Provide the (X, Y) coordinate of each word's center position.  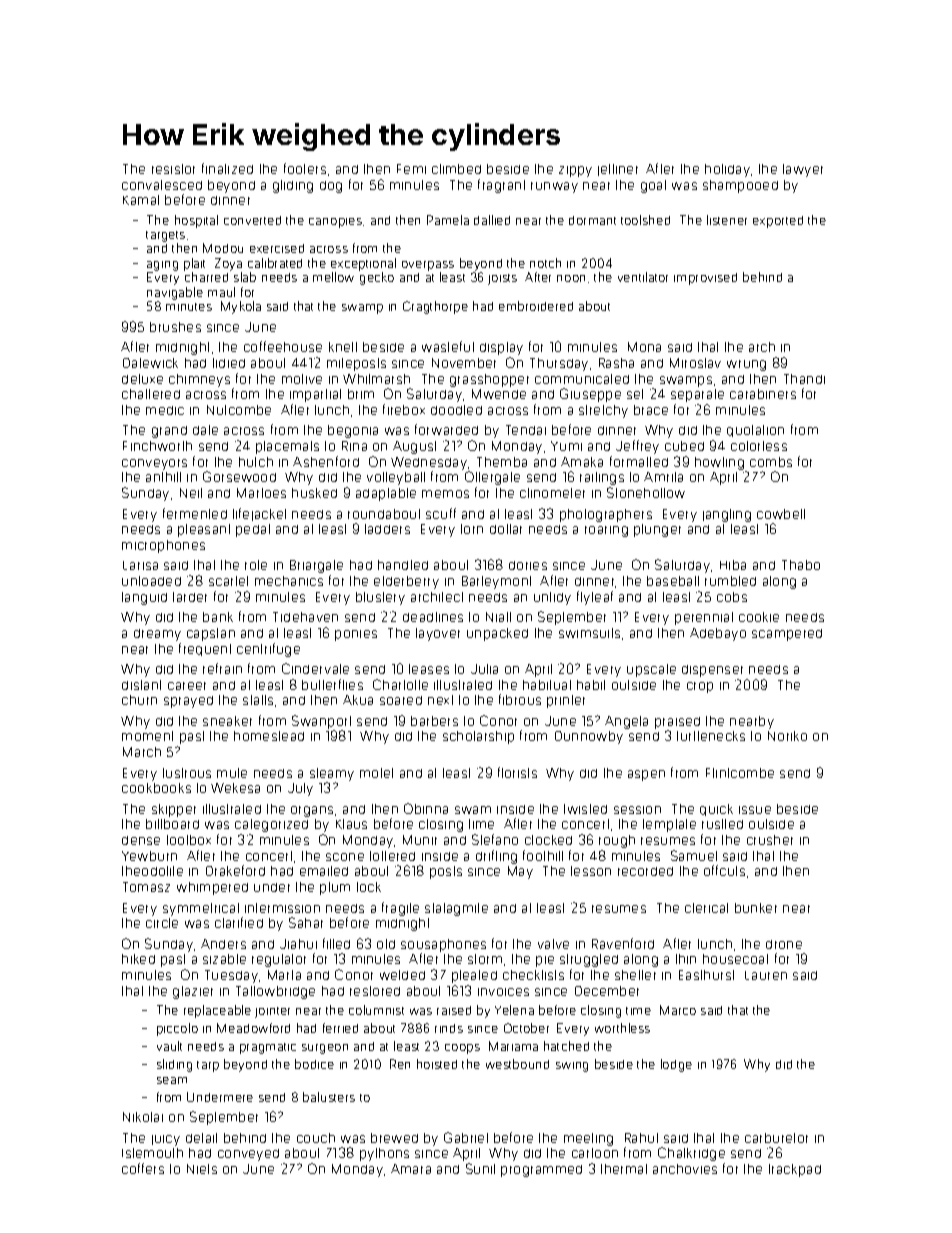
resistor (173, 169)
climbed (456, 169)
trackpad (795, 1170)
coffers (143, 1168)
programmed (541, 1171)
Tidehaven (305, 617)
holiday (727, 170)
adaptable (386, 494)
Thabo (801, 565)
